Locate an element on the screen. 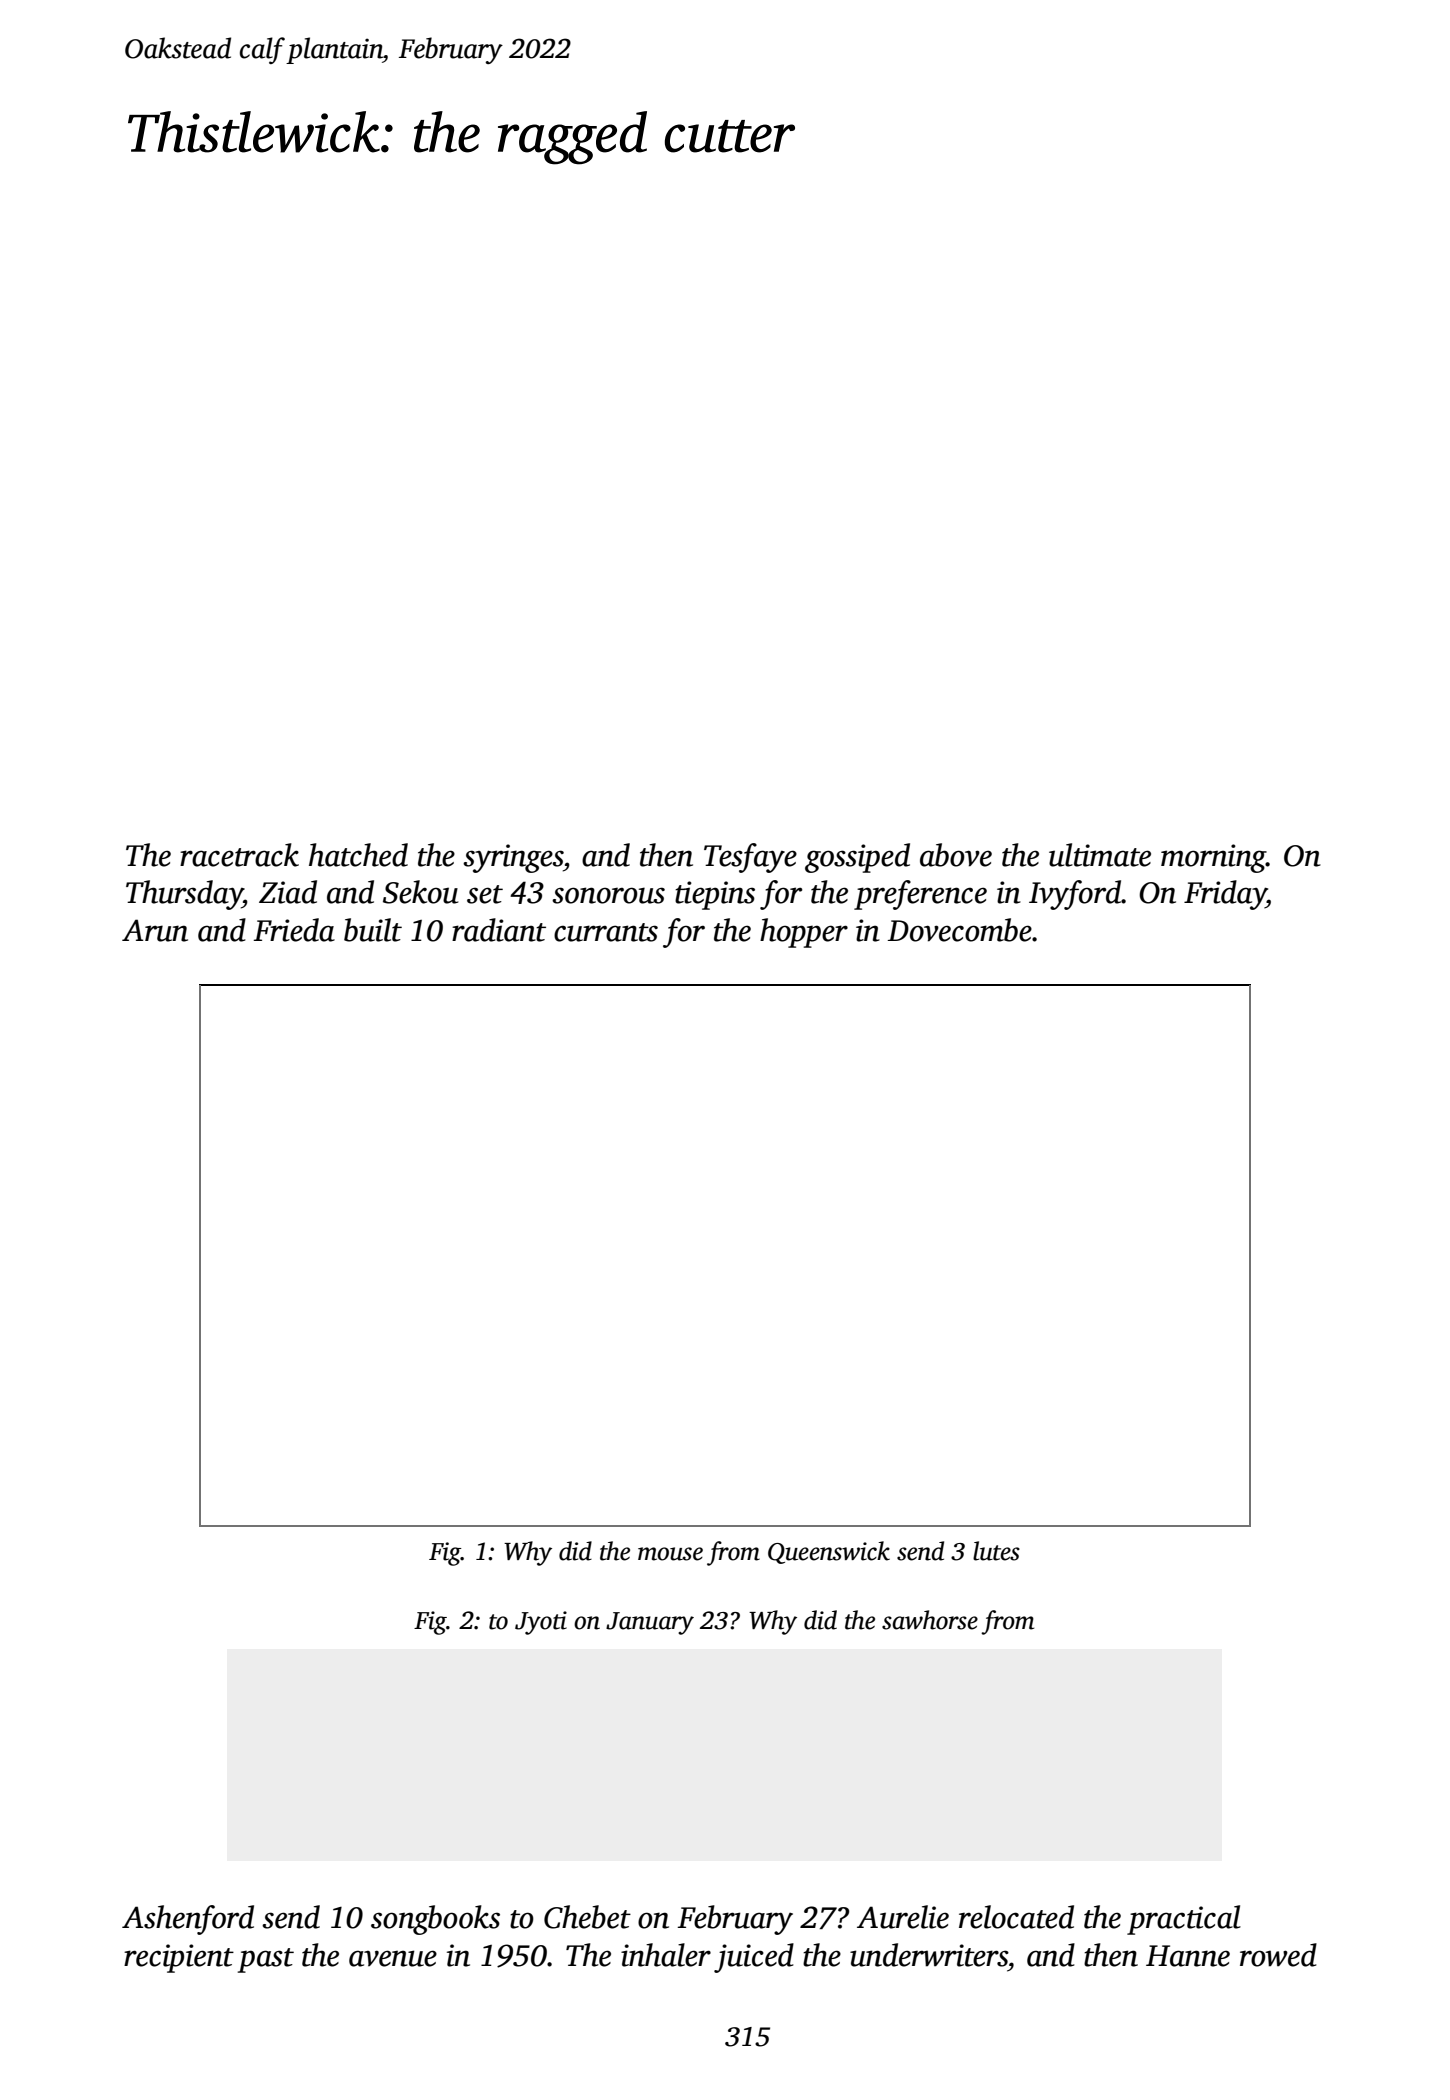 Image resolution: width=1450 pixels, height=2100 pixels. practical is located at coordinates (1184, 1920).
